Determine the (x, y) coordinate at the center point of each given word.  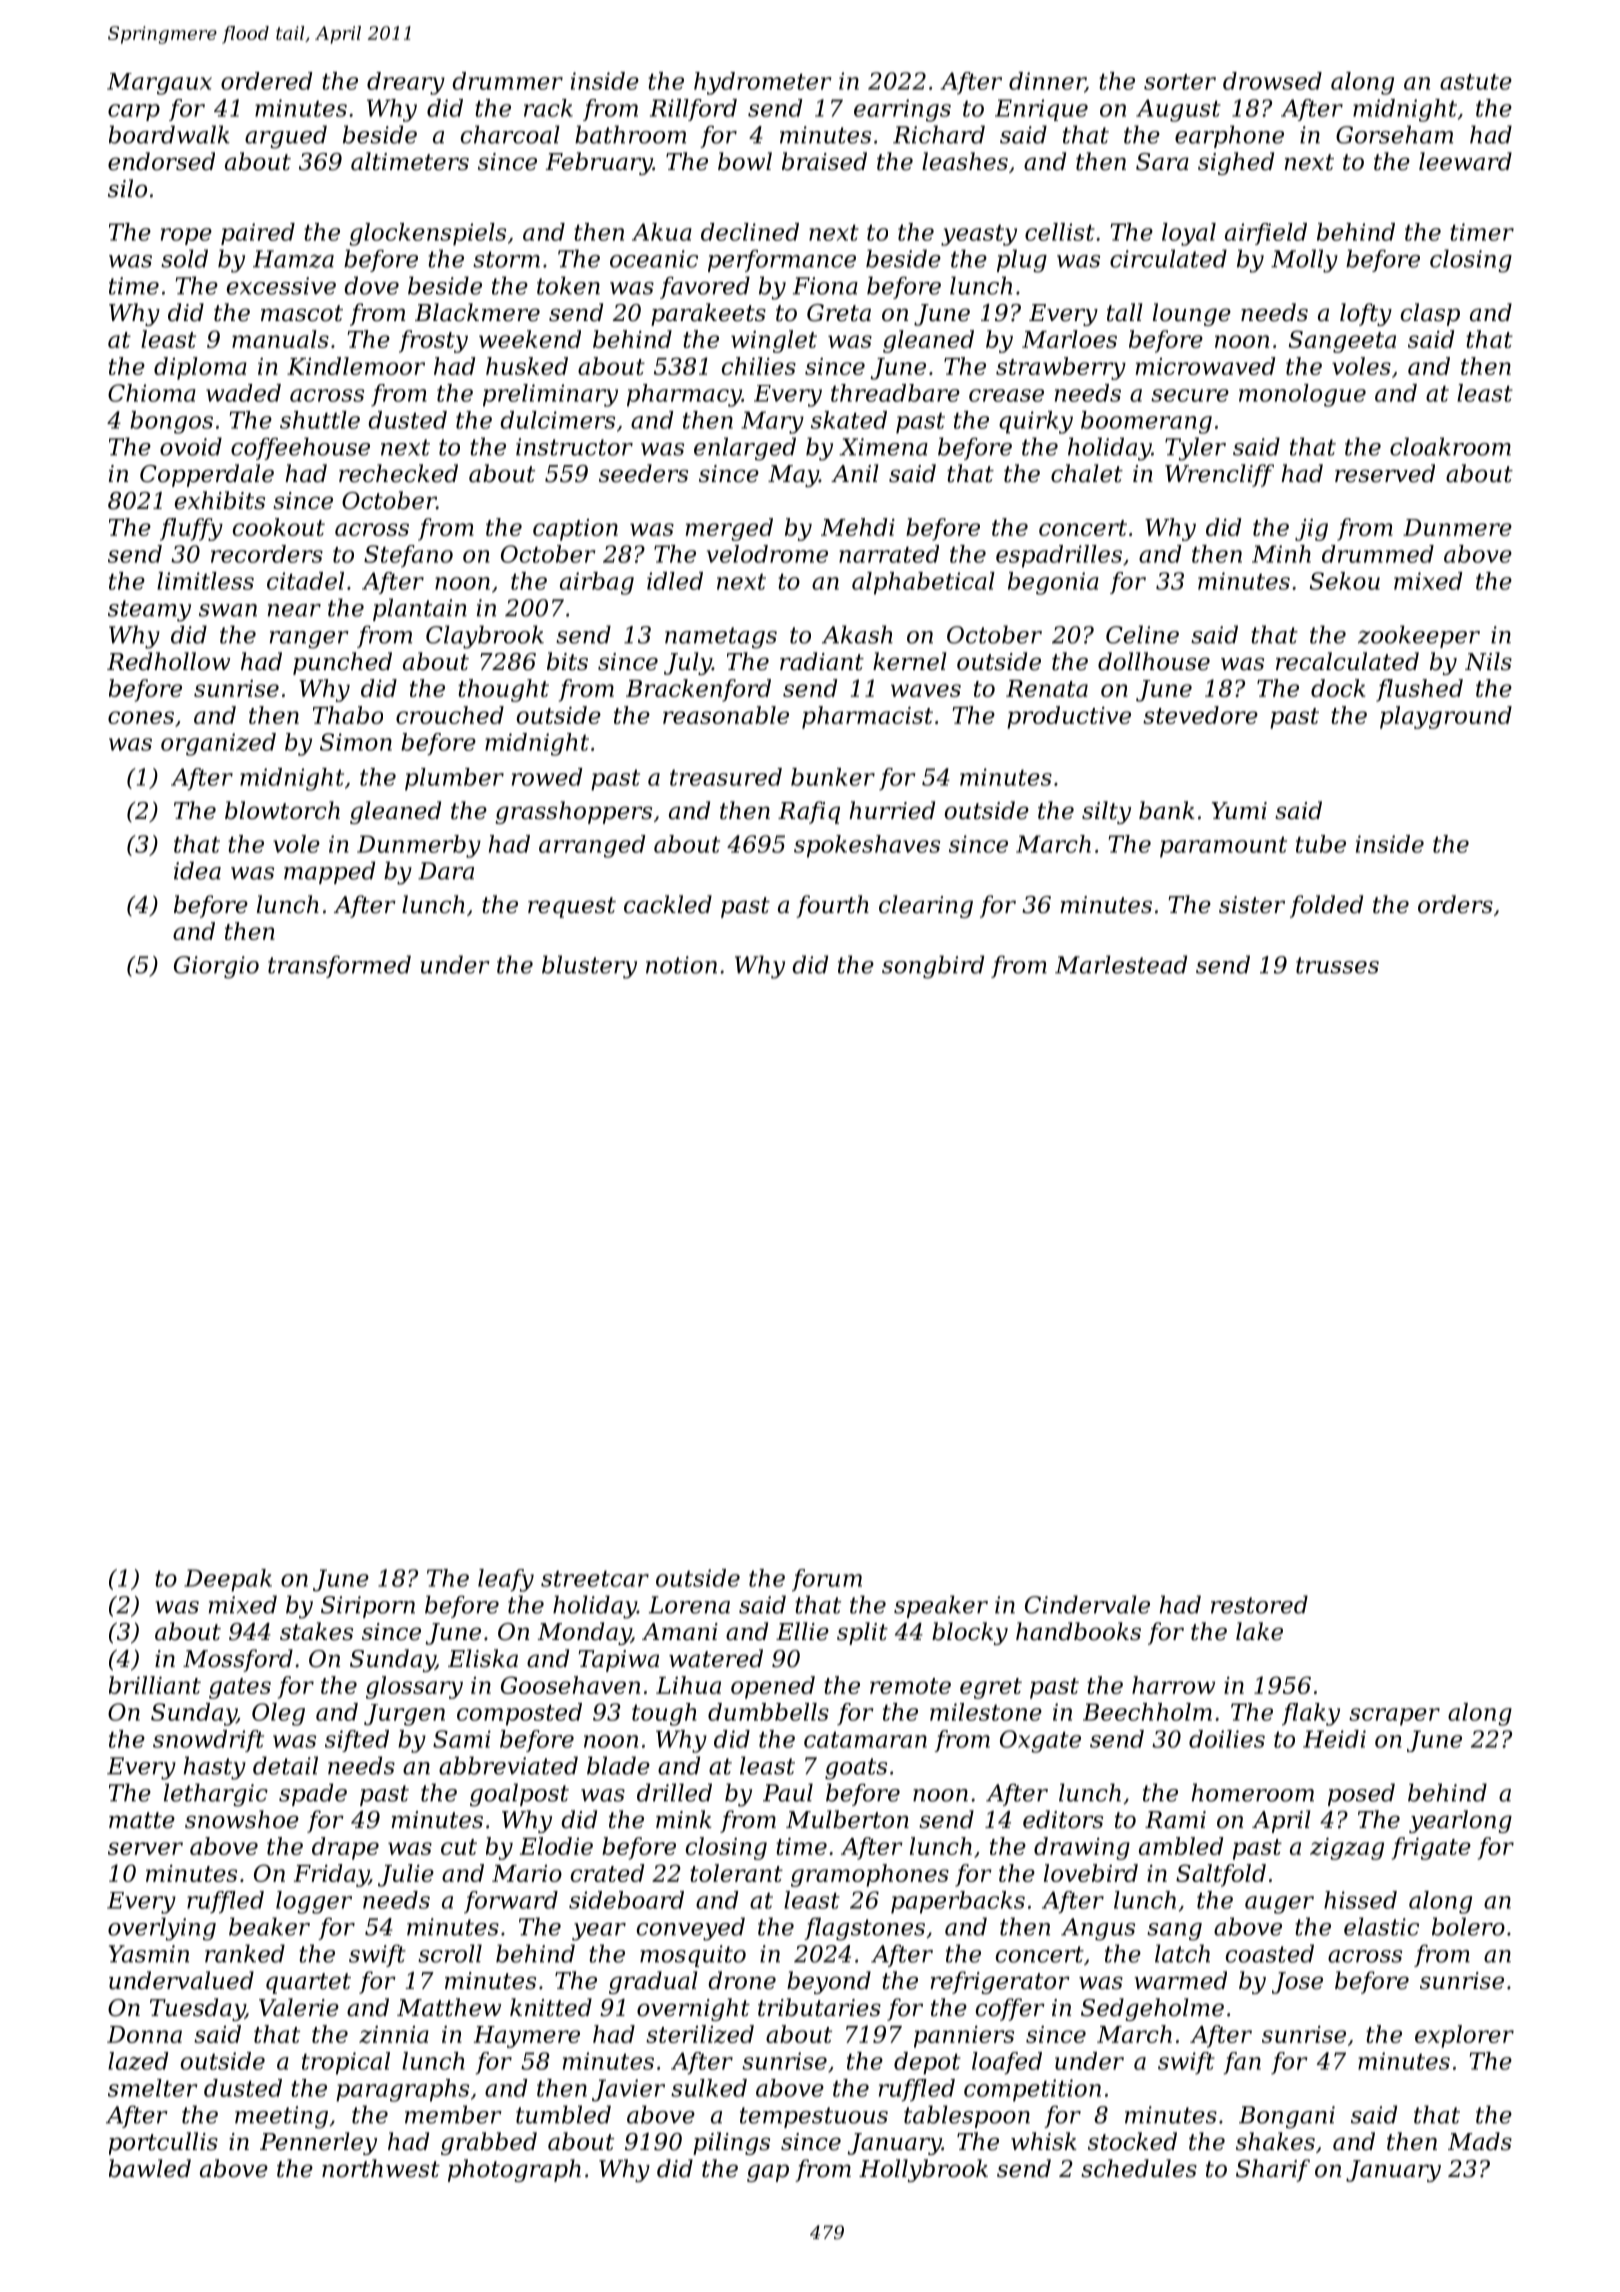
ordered (267, 81)
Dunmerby (419, 846)
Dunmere (1457, 527)
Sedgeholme (1152, 2009)
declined (750, 232)
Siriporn (368, 1607)
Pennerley (318, 2143)
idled (675, 581)
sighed (1236, 163)
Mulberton (847, 1819)
